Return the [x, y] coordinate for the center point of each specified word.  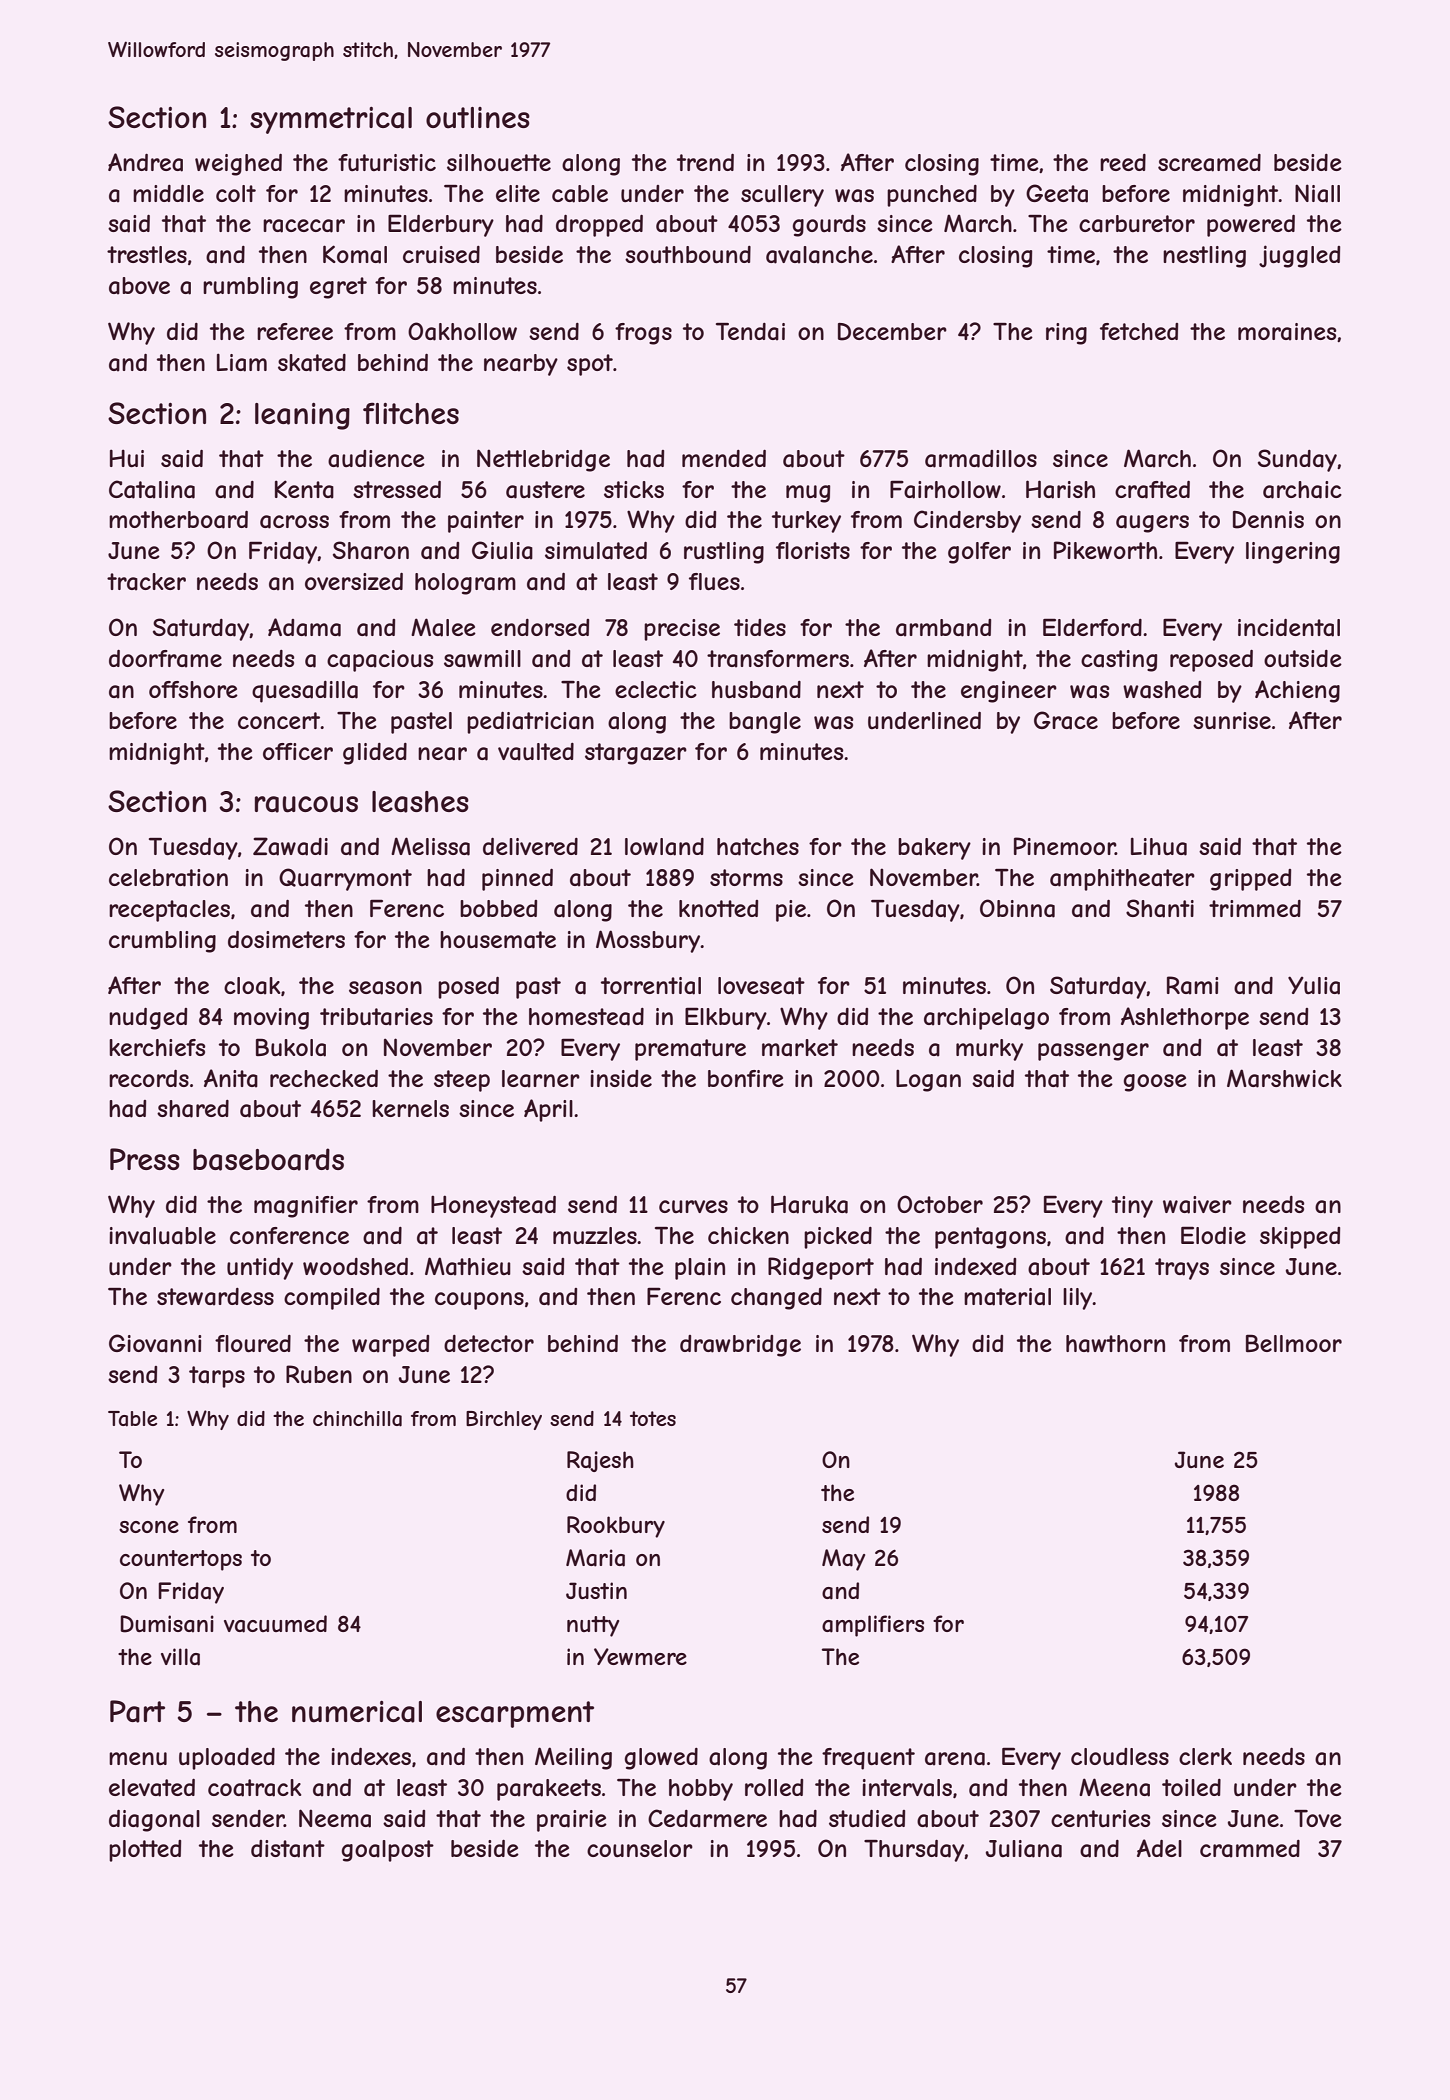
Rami [1192, 985]
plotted [145, 1851]
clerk [1205, 1756]
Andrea [145, 162]
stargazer [636, 754]
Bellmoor [1294, 1343]
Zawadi [290, 846]
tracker [146, 582]
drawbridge [740, 1346]
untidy [260, 1269]
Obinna [1017, 908]
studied [867, 1818]
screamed [1209, 163]
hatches [758, 847]
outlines [478, 118]
